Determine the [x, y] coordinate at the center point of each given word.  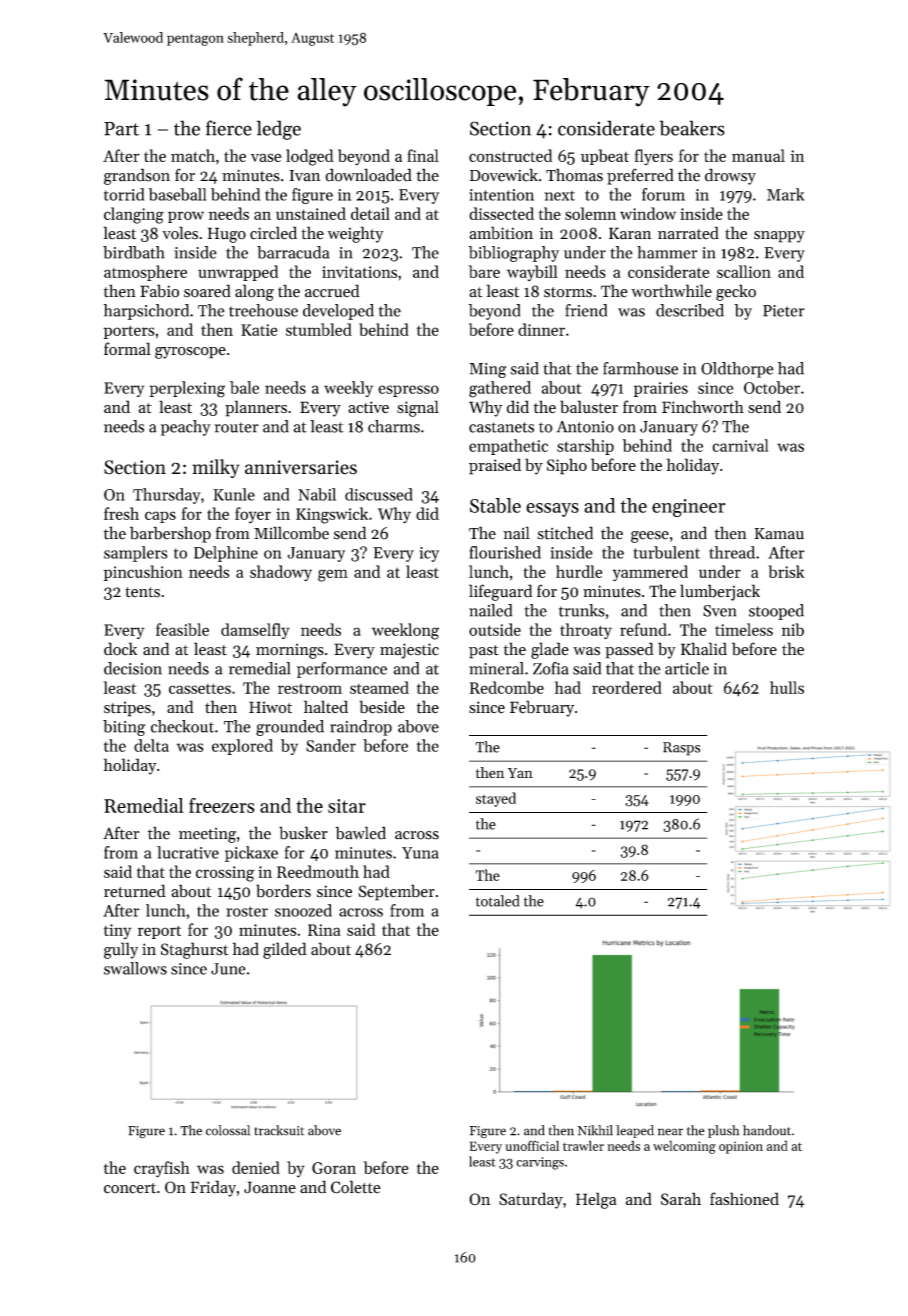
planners [256, 408]
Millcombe [291, 533]
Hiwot [270, 707]
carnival [740, 445]
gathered [500, 389]
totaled [497, 901]
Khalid [704, 649]
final [423, 155]
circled [273, 233]
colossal [228, 1130]
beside [382, 707]
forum [663, 194]
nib [793, 629]
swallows [135, 968]
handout [767, 1130]
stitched [565, 533]
